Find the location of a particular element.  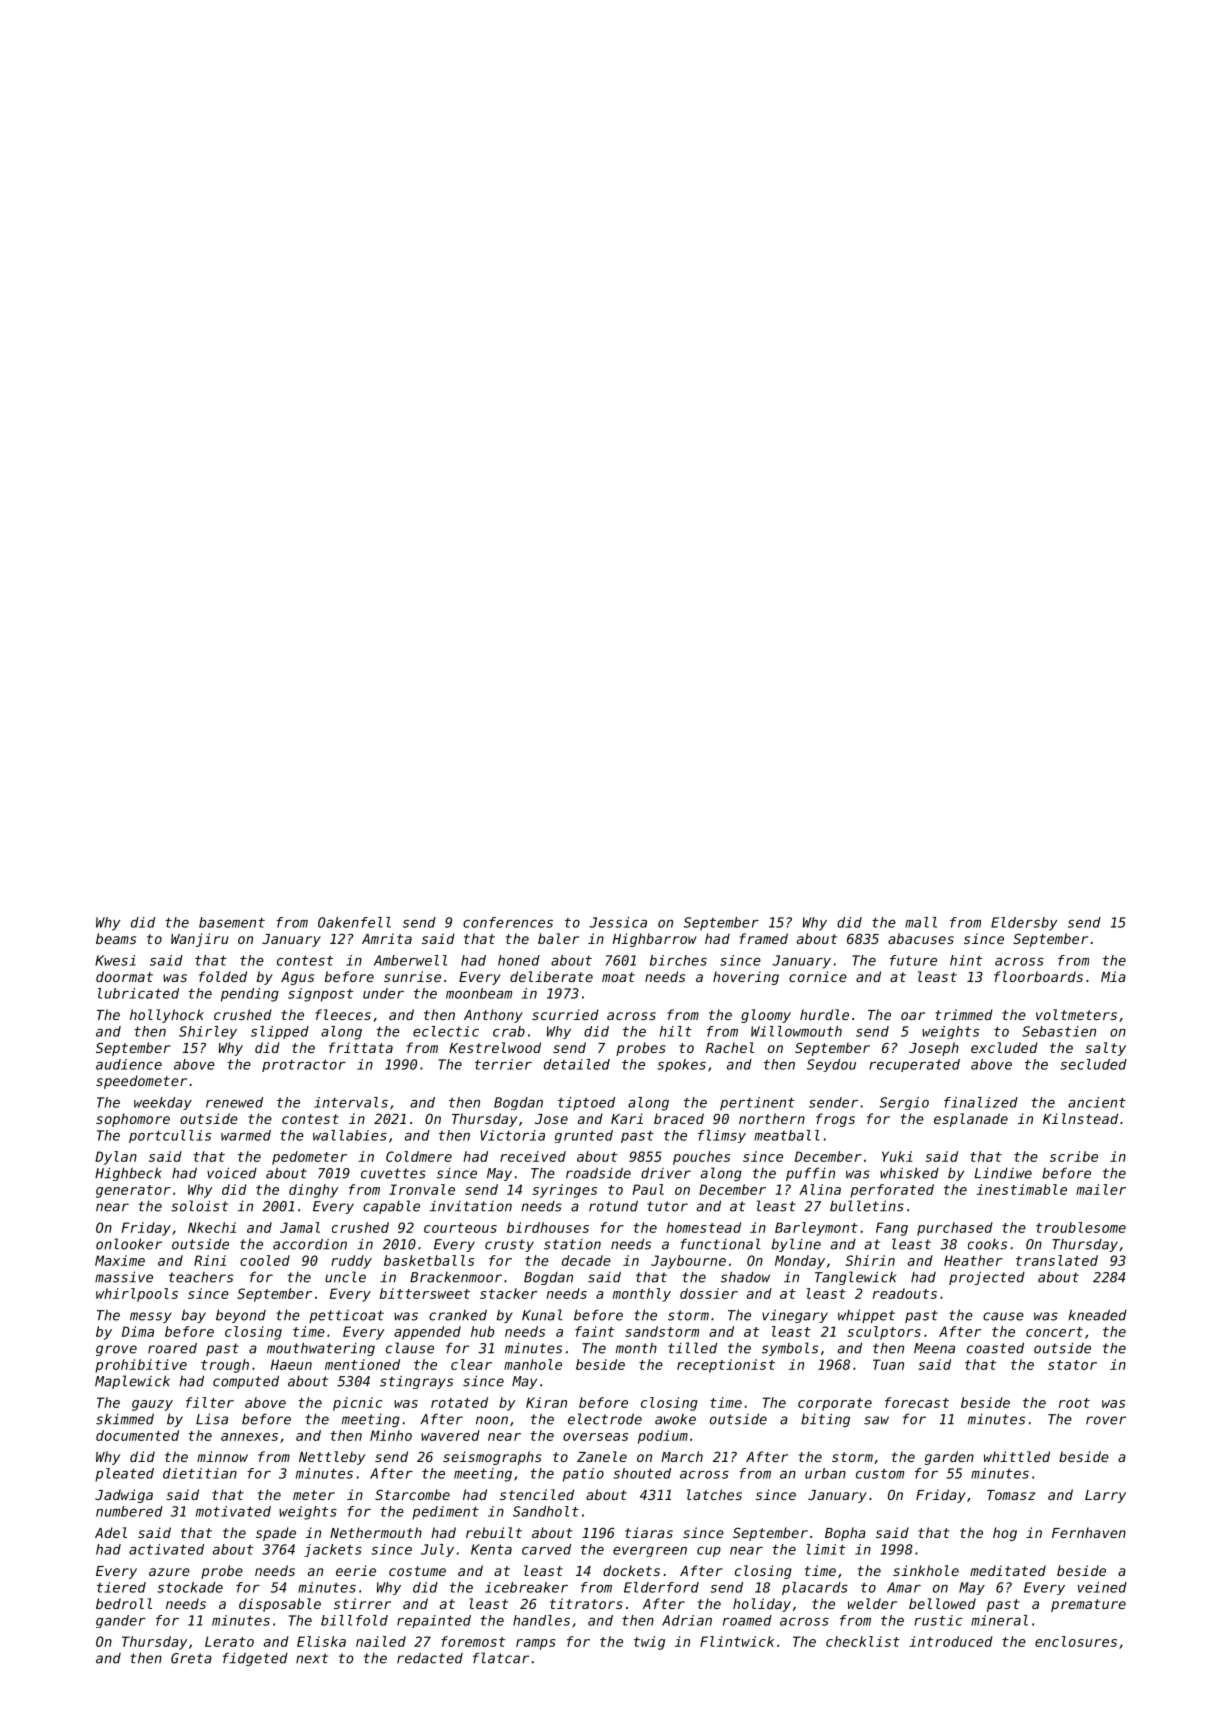

floorboards is located at coordinates (1038, 976).
